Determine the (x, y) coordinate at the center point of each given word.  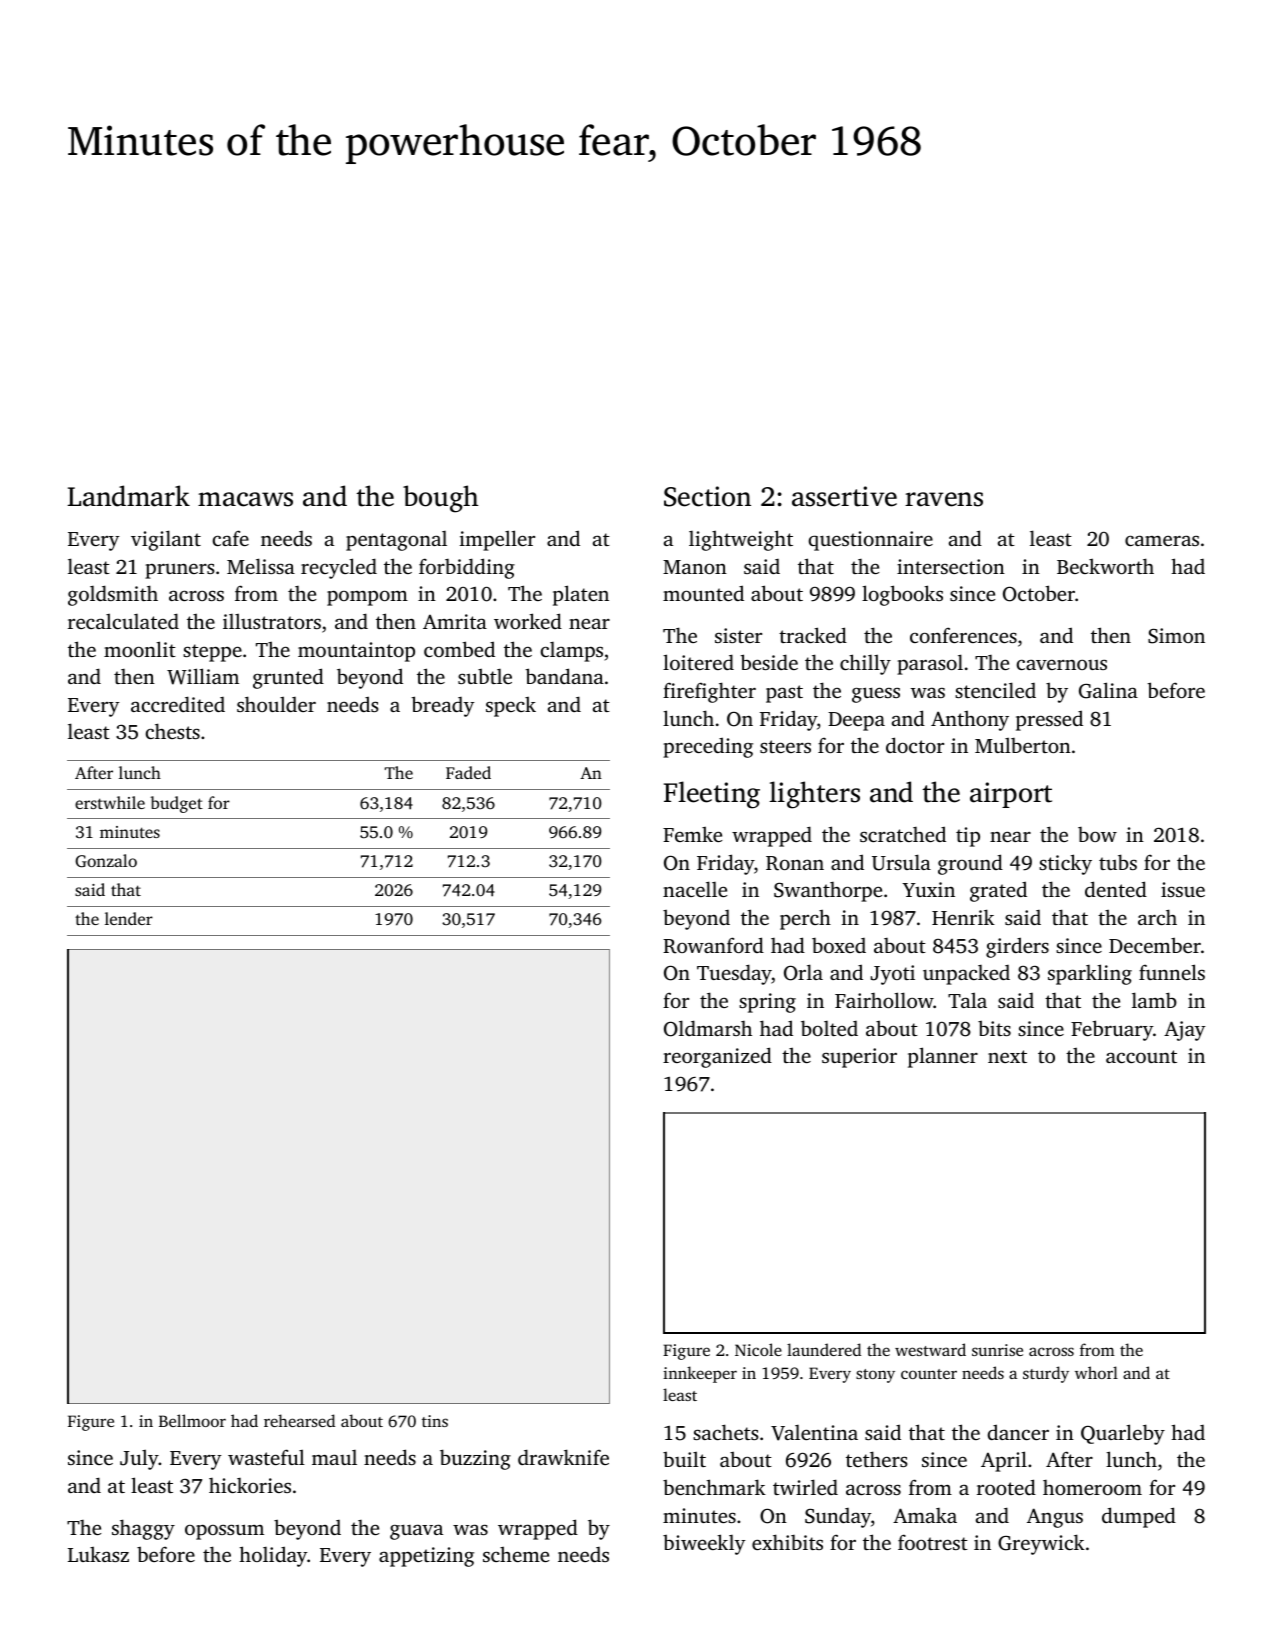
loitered (698, 662)
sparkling (1090, 974)
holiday (273, 1556)
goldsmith (113, 595)
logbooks (902, 595)
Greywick (1041, 1544)
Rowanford (713, 945)
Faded (468, 772)
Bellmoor (192, 1420)
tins (435, 1421)
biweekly (704, 1544)
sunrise (997, 1350)
